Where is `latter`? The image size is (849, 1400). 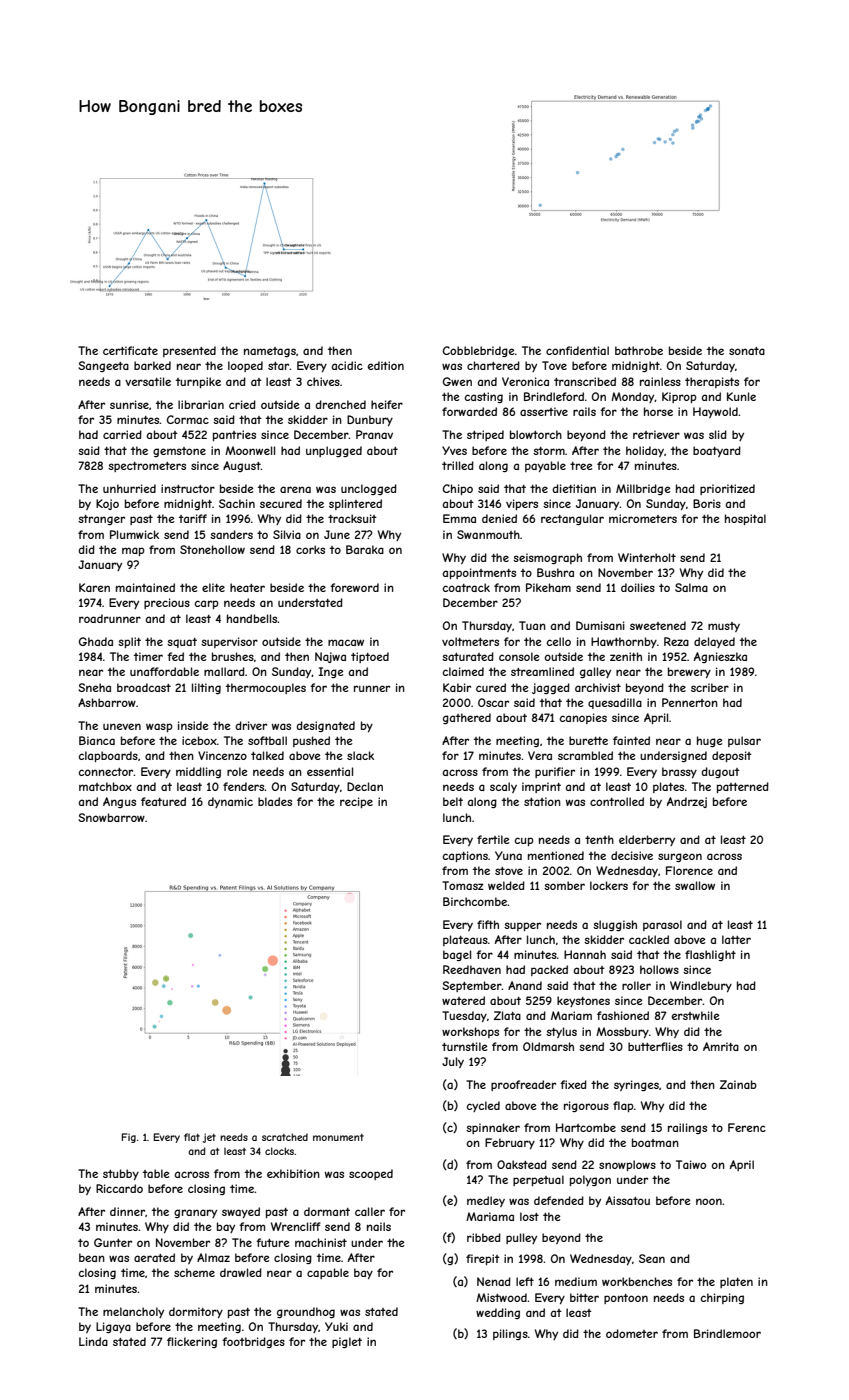
latter is located at coordinates (736, 939).
